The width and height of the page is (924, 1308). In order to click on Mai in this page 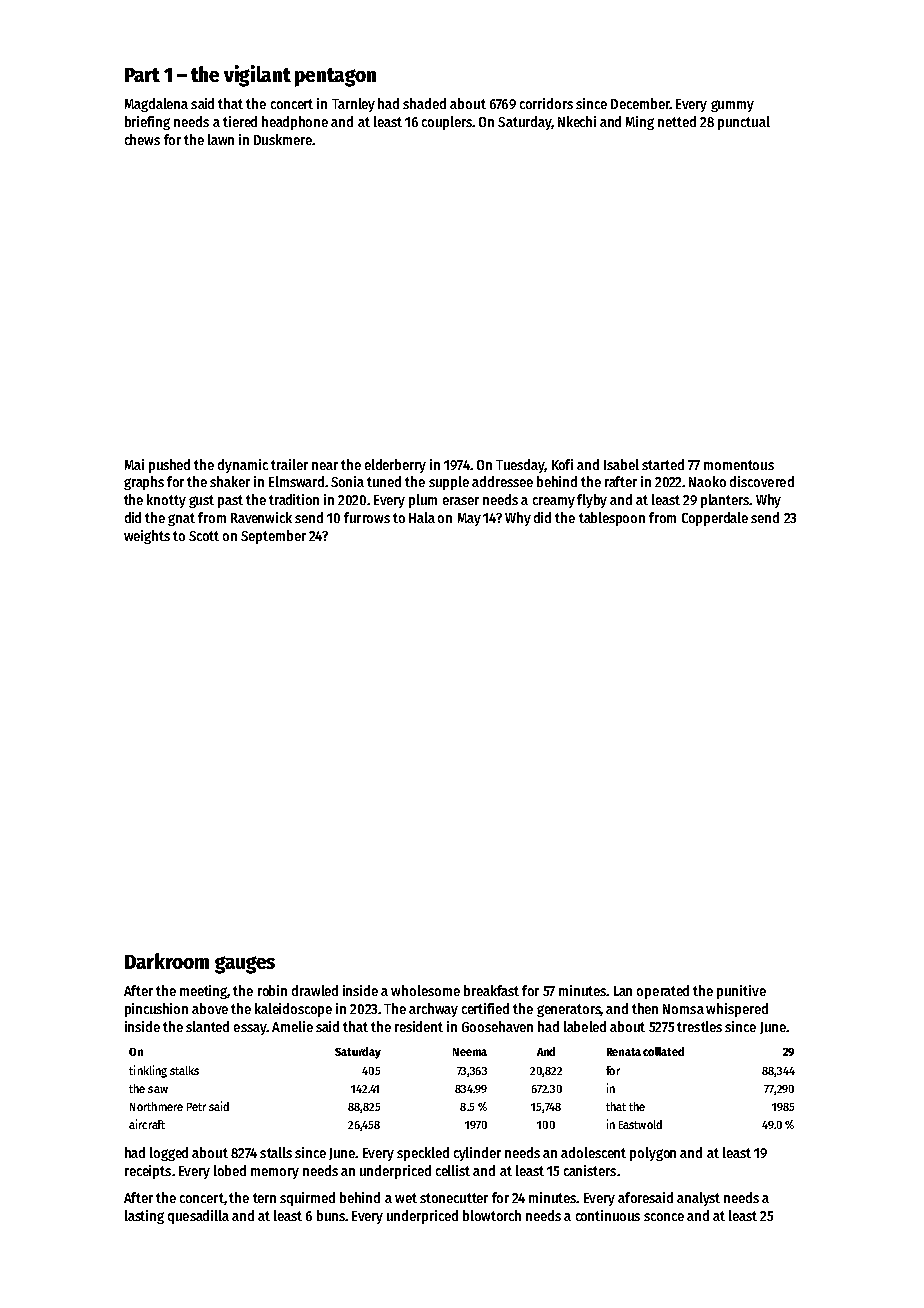, I will do `click(134, 464)`.
